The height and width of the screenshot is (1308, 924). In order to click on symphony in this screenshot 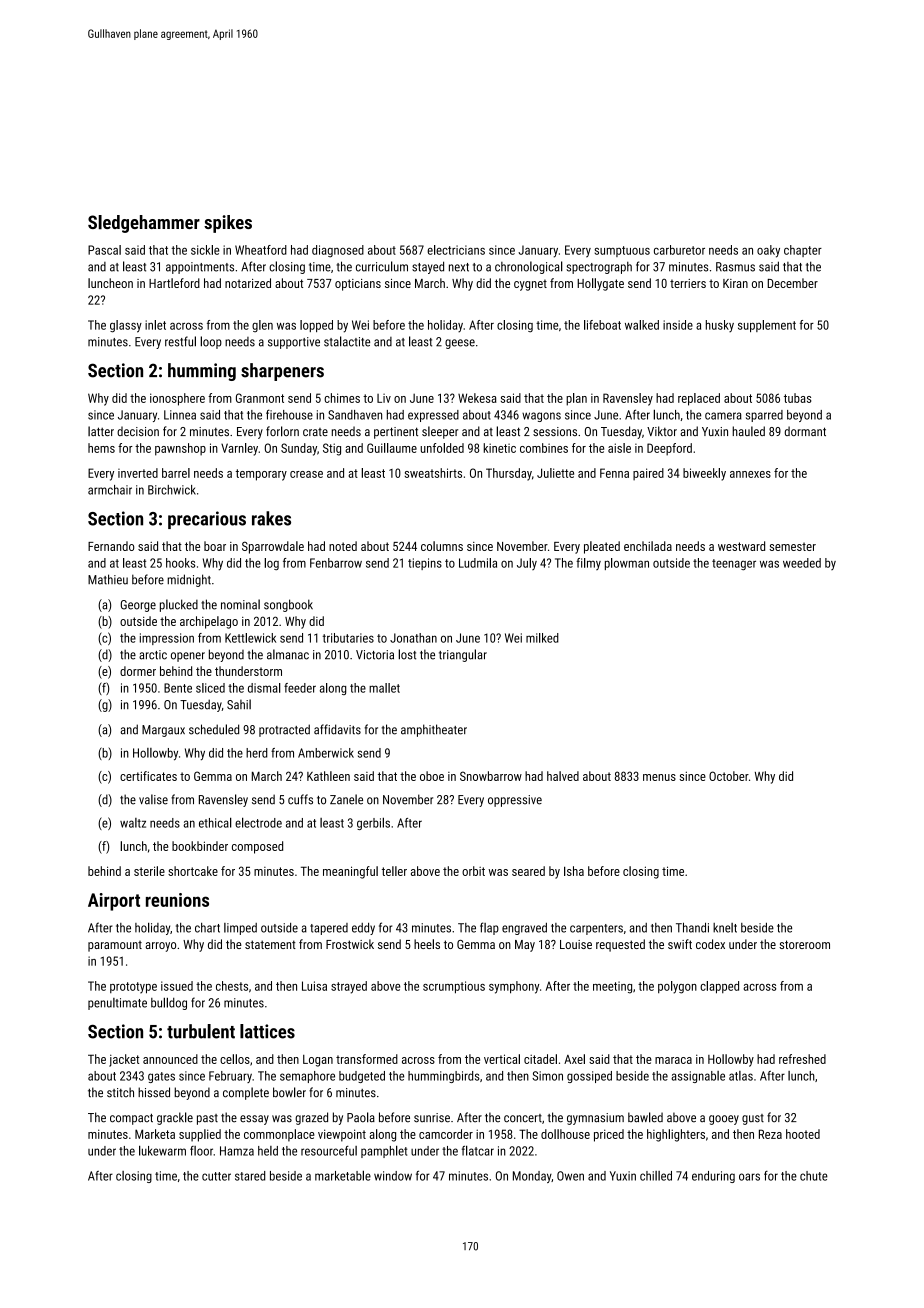, I will do `click(514, 987)`.
